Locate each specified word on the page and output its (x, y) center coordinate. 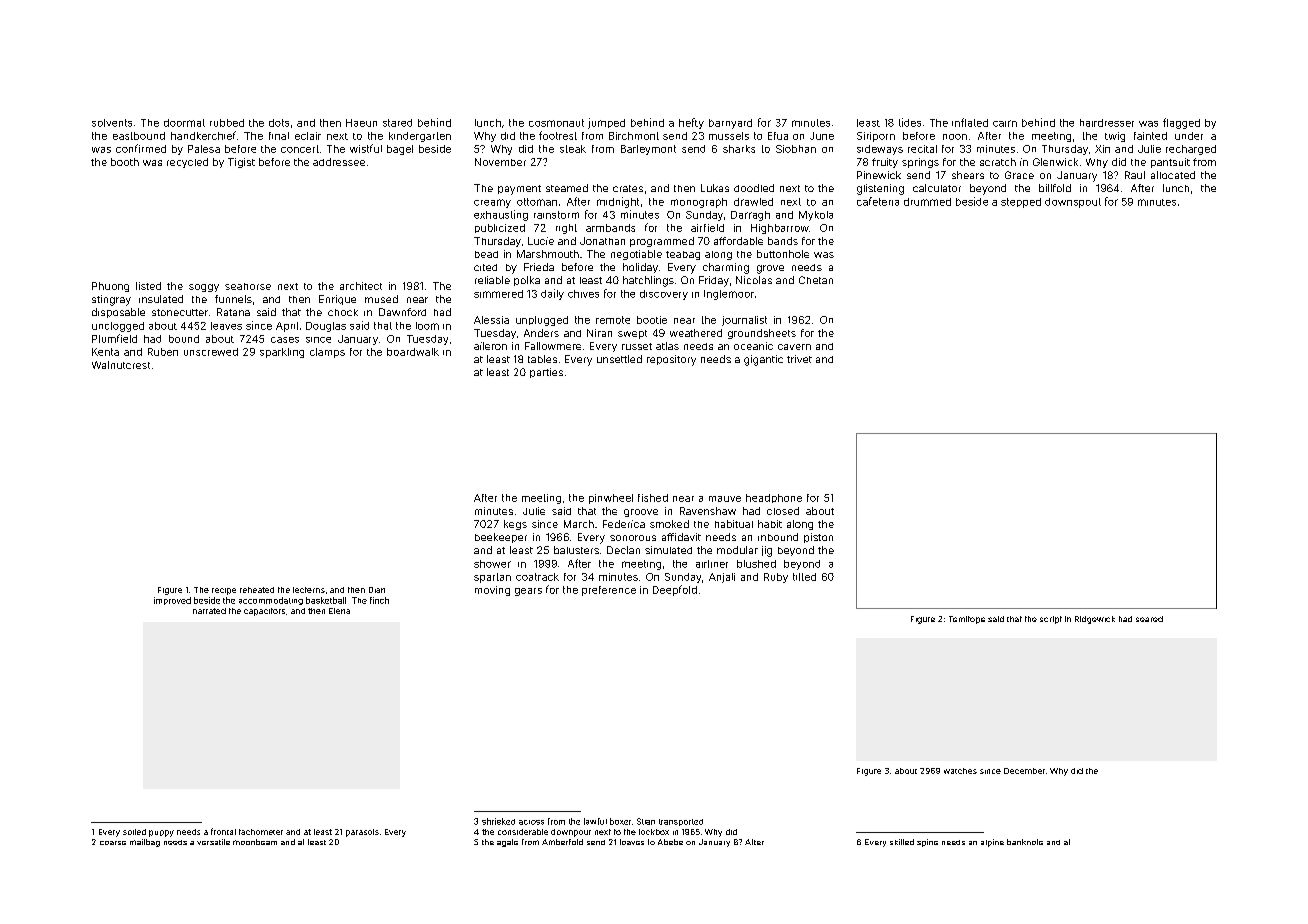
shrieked (498, 821)
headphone (774, 498)
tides (910, 122)
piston (818, 538)
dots (279, 123)
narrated (209, 611)
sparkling (282, 353)
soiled (134, 832)
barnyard (730, 124)
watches (960, 771)
